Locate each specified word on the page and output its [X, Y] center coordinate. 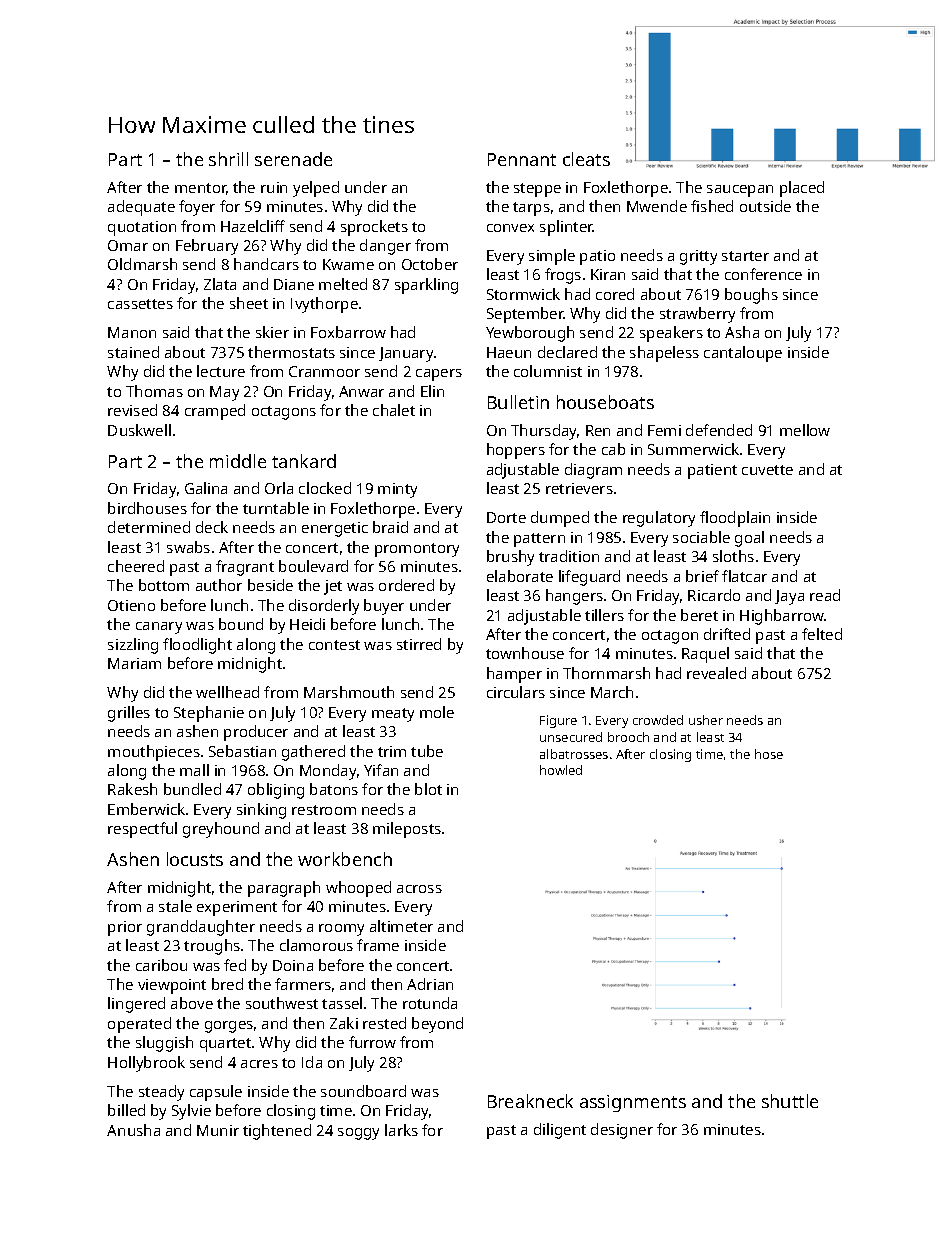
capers [439, 375]
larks [401, 1130]
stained [133, 352]
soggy [358, 1134]
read [825, 595]
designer [622, 1131]
